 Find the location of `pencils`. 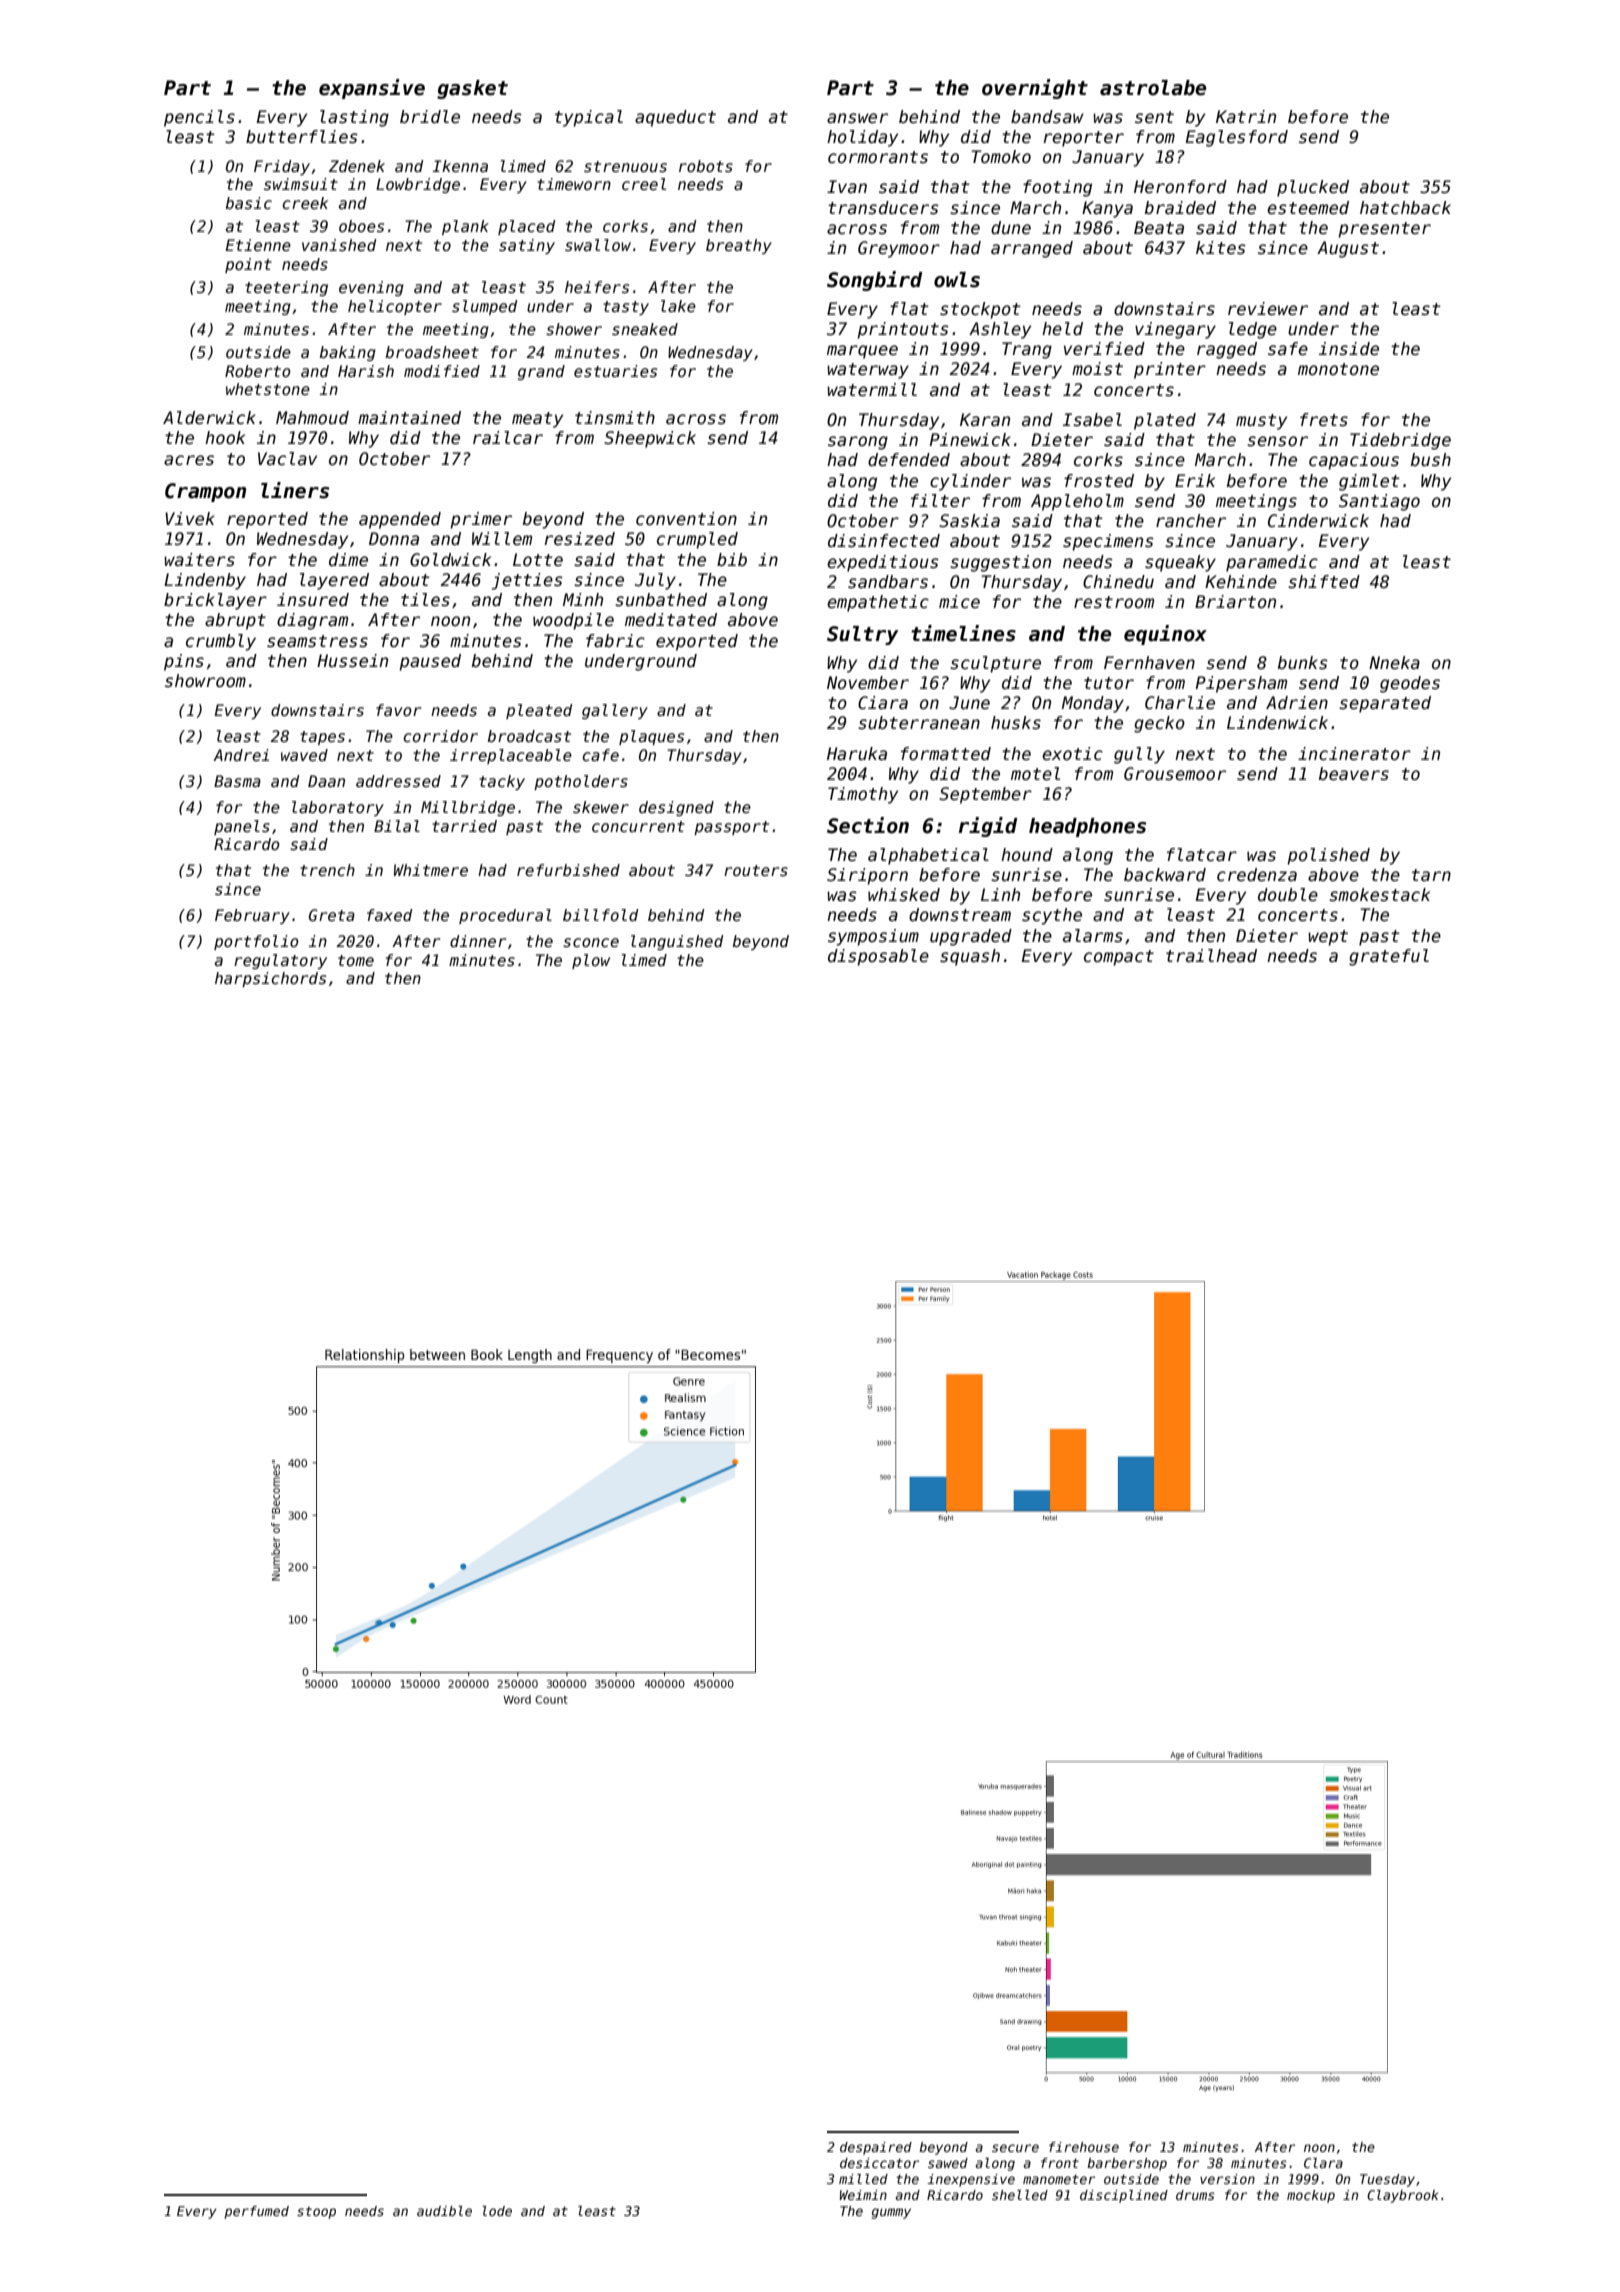

pencils is located at coordinates (199, 118).
